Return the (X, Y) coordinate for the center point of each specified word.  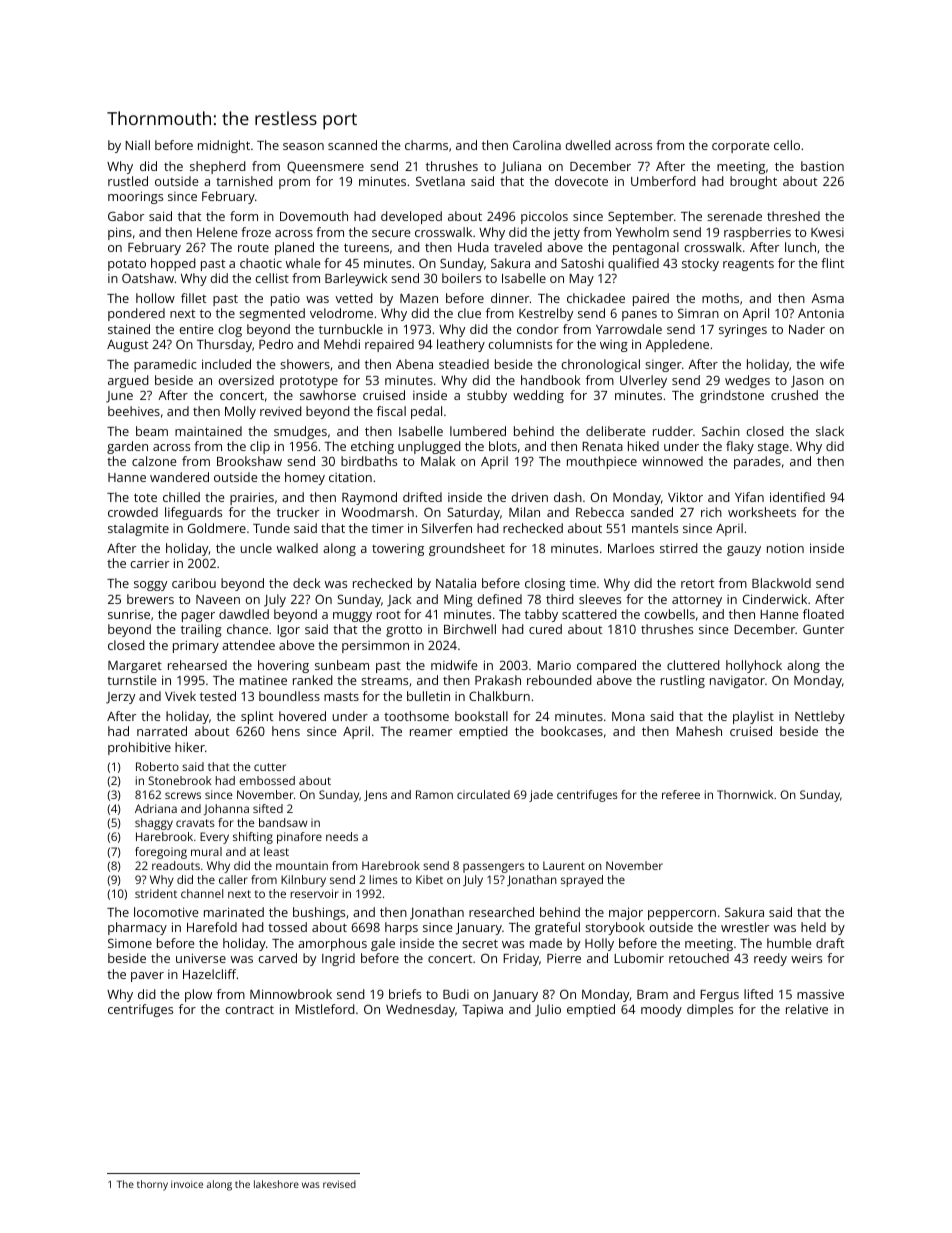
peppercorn (682, 915)
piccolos (544, 217)
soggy (150, 586)
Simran (698, 313)
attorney (697, 601)
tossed (287, 927)
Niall (137, 145)
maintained (208, 431)
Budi (456, 994)
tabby (541, 615)
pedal (426, 412)
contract (249, 1009)
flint (832, 263)
